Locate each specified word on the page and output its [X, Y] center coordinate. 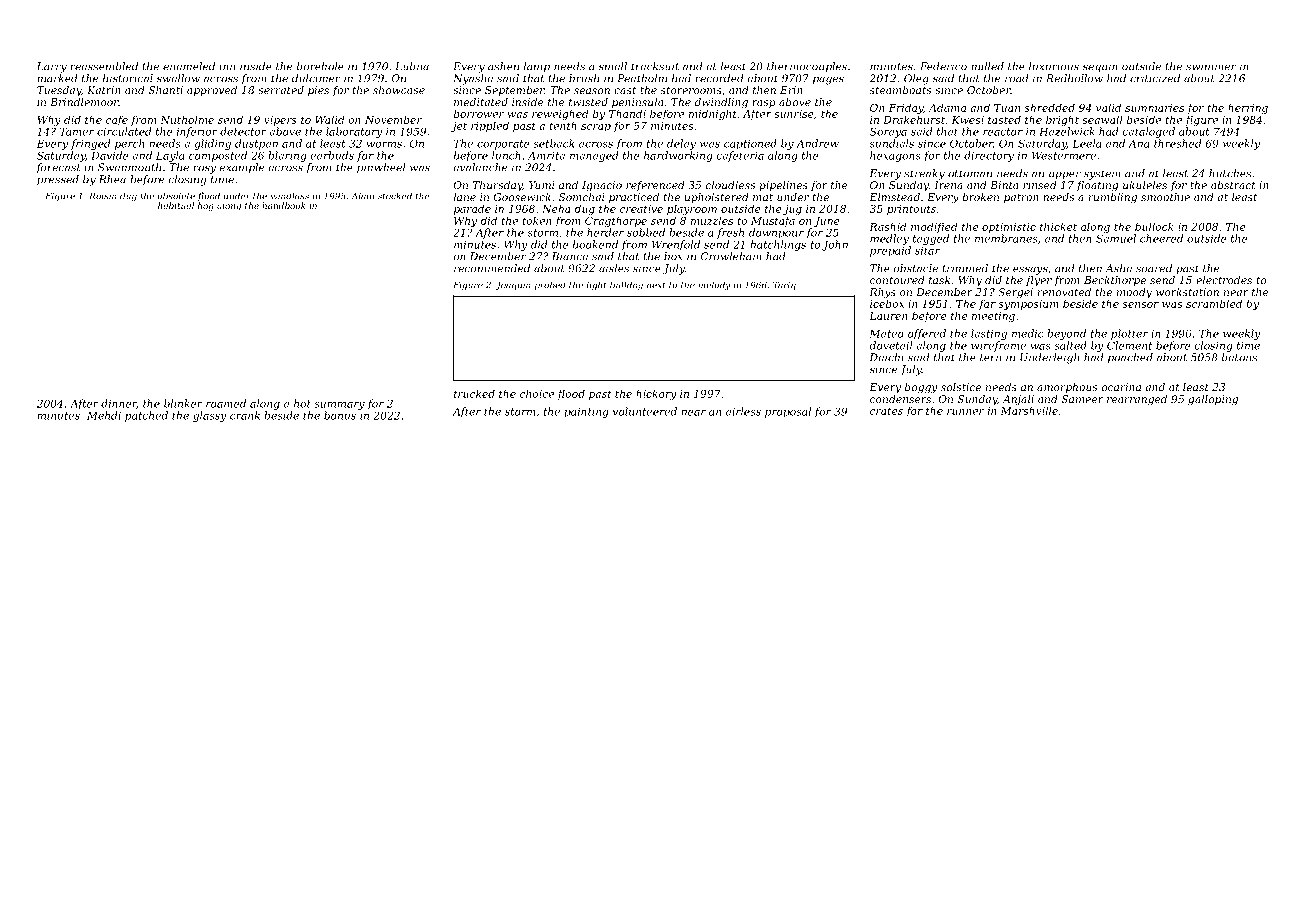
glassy [210, 416]
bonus [340, 415]
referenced [655, 186]
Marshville [1029, 410]
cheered [1161, 238]
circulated [124, 131]
